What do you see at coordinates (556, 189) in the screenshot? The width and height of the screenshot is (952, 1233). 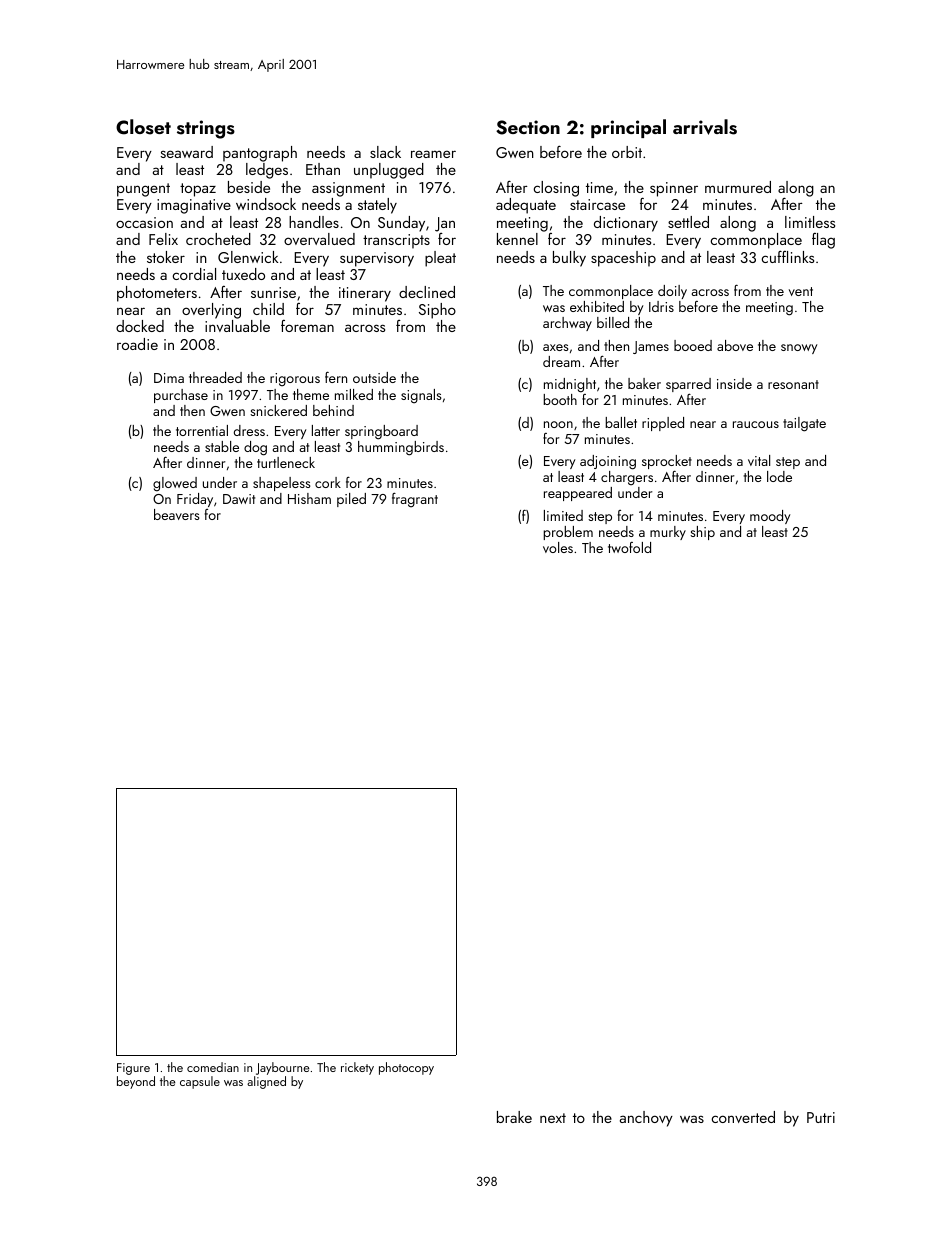 I see `closing` at bounding box center [556, 189].
